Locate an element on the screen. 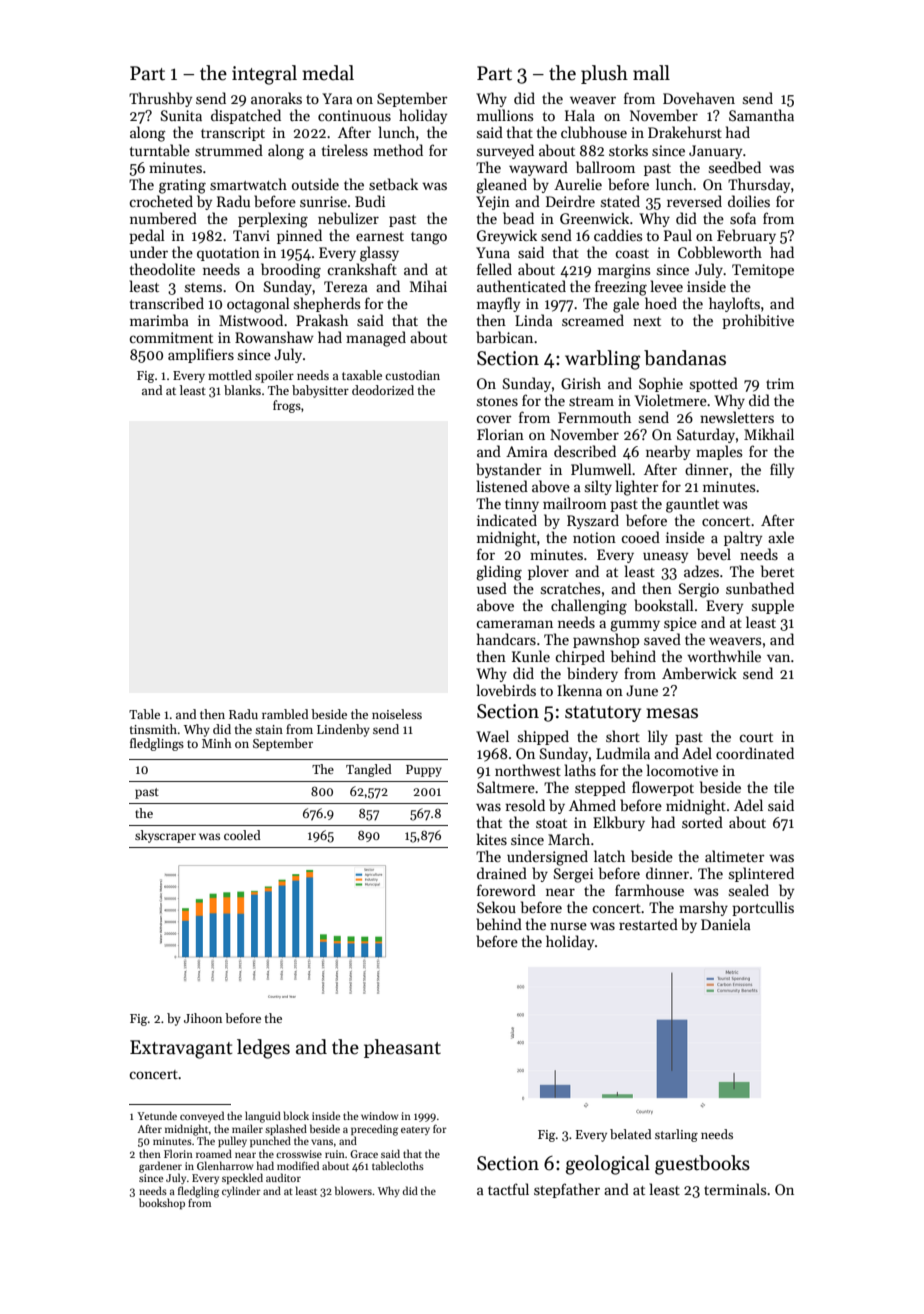  mall is located at coordinates (651, 73).
